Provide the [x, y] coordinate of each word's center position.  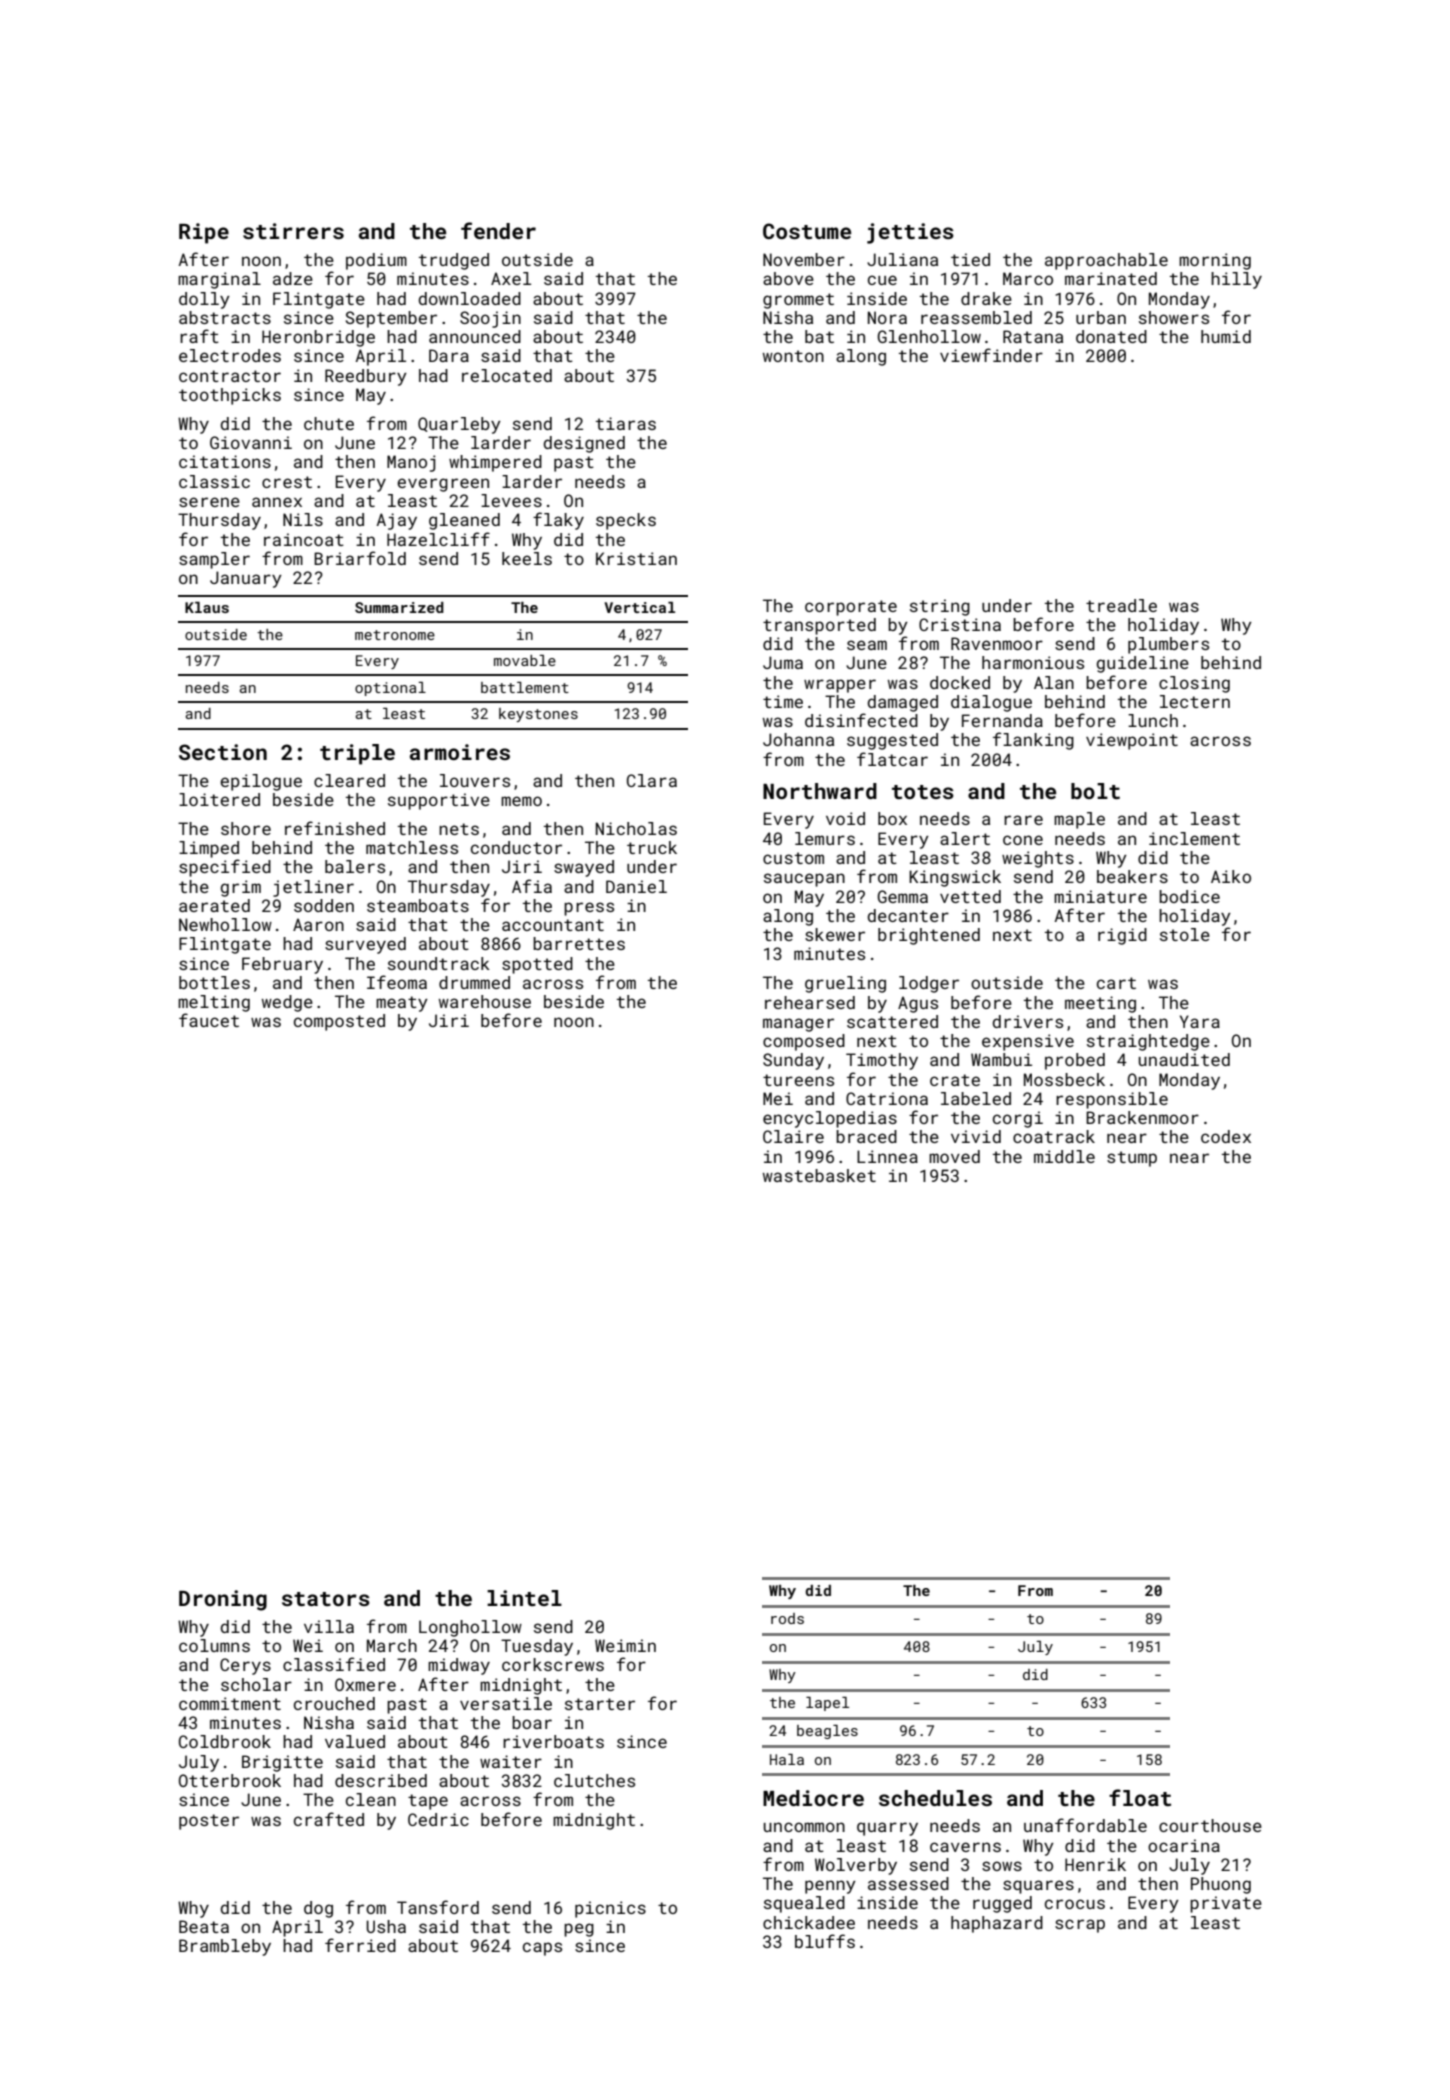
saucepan [804, 880]
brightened [929, 936]
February [282, 965]
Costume [807, 231]
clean [371, 1799]
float [1140, 1797]
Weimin [625, 1645]
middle [1064, 1156]
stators [326, 1599]
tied [970, 259]
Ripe [204, 233]
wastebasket [819, 1175]
